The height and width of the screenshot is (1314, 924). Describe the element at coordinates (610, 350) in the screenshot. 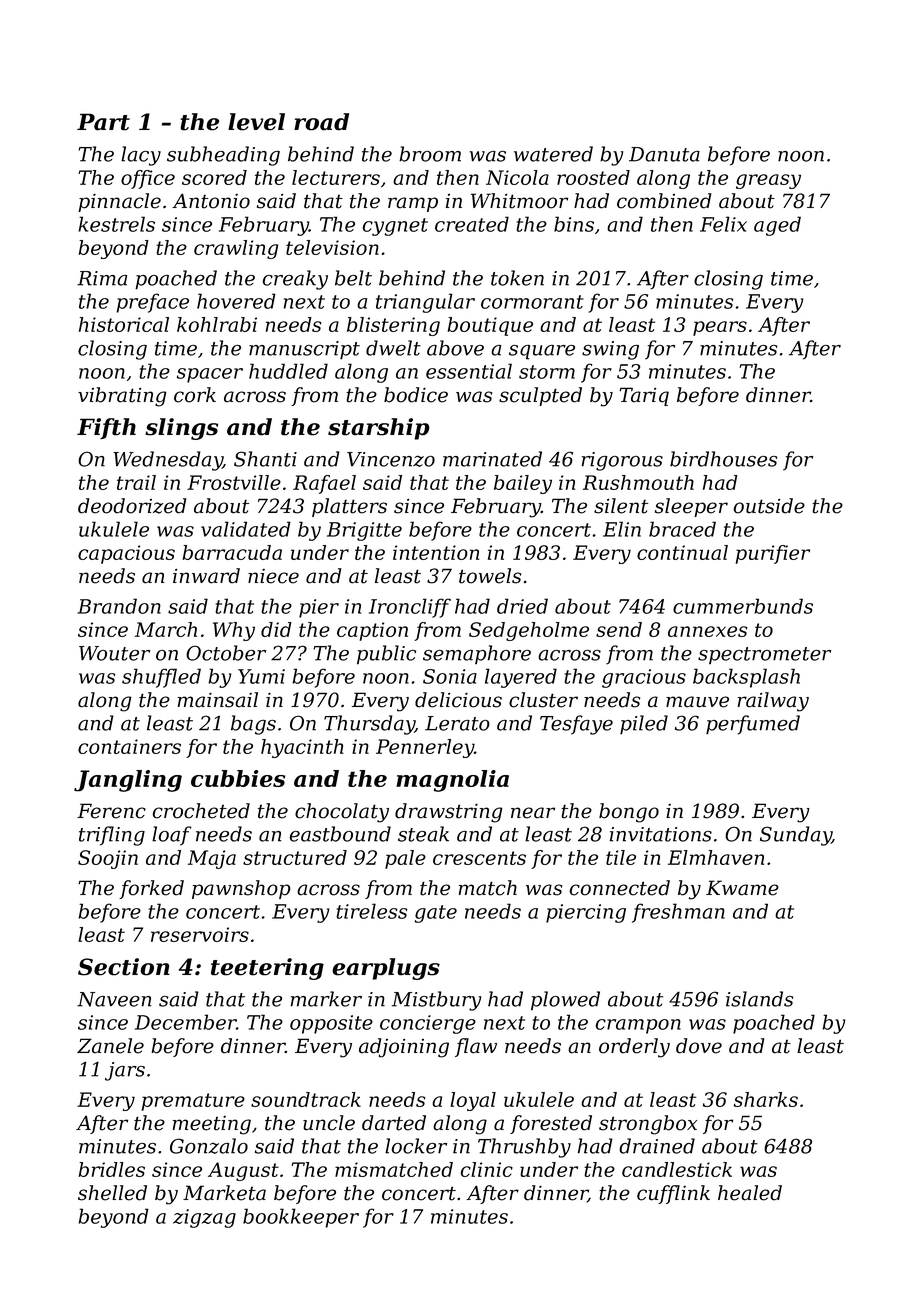

I see `swing` at that location.
